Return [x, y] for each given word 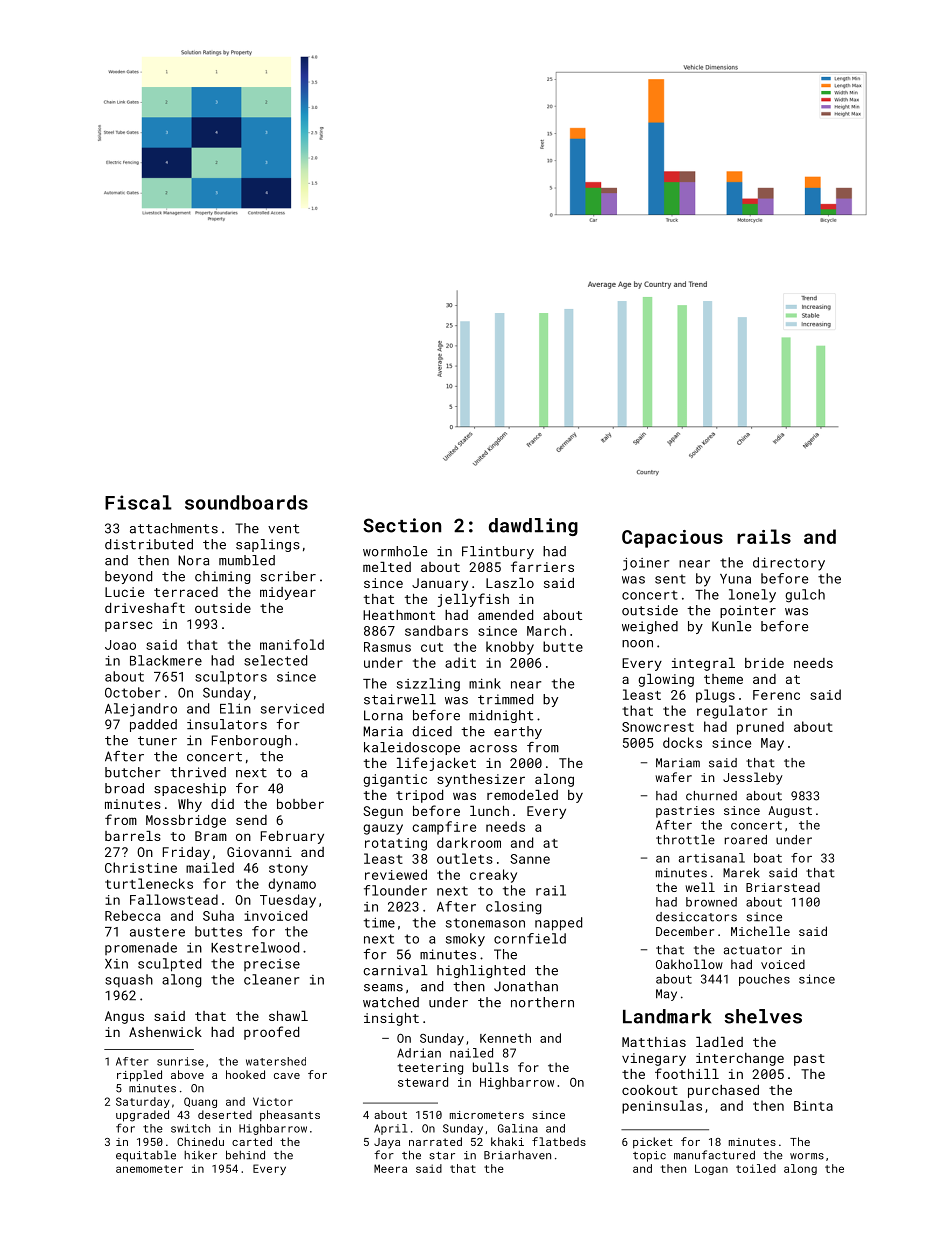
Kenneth [505, 1038]
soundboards [246, 502]
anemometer [149, 1169]
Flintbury [498, 552]
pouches [764, 980]
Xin [116, 964]
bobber [300, 804]
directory [789, 564]
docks [682, 742]
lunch [489, 811]
